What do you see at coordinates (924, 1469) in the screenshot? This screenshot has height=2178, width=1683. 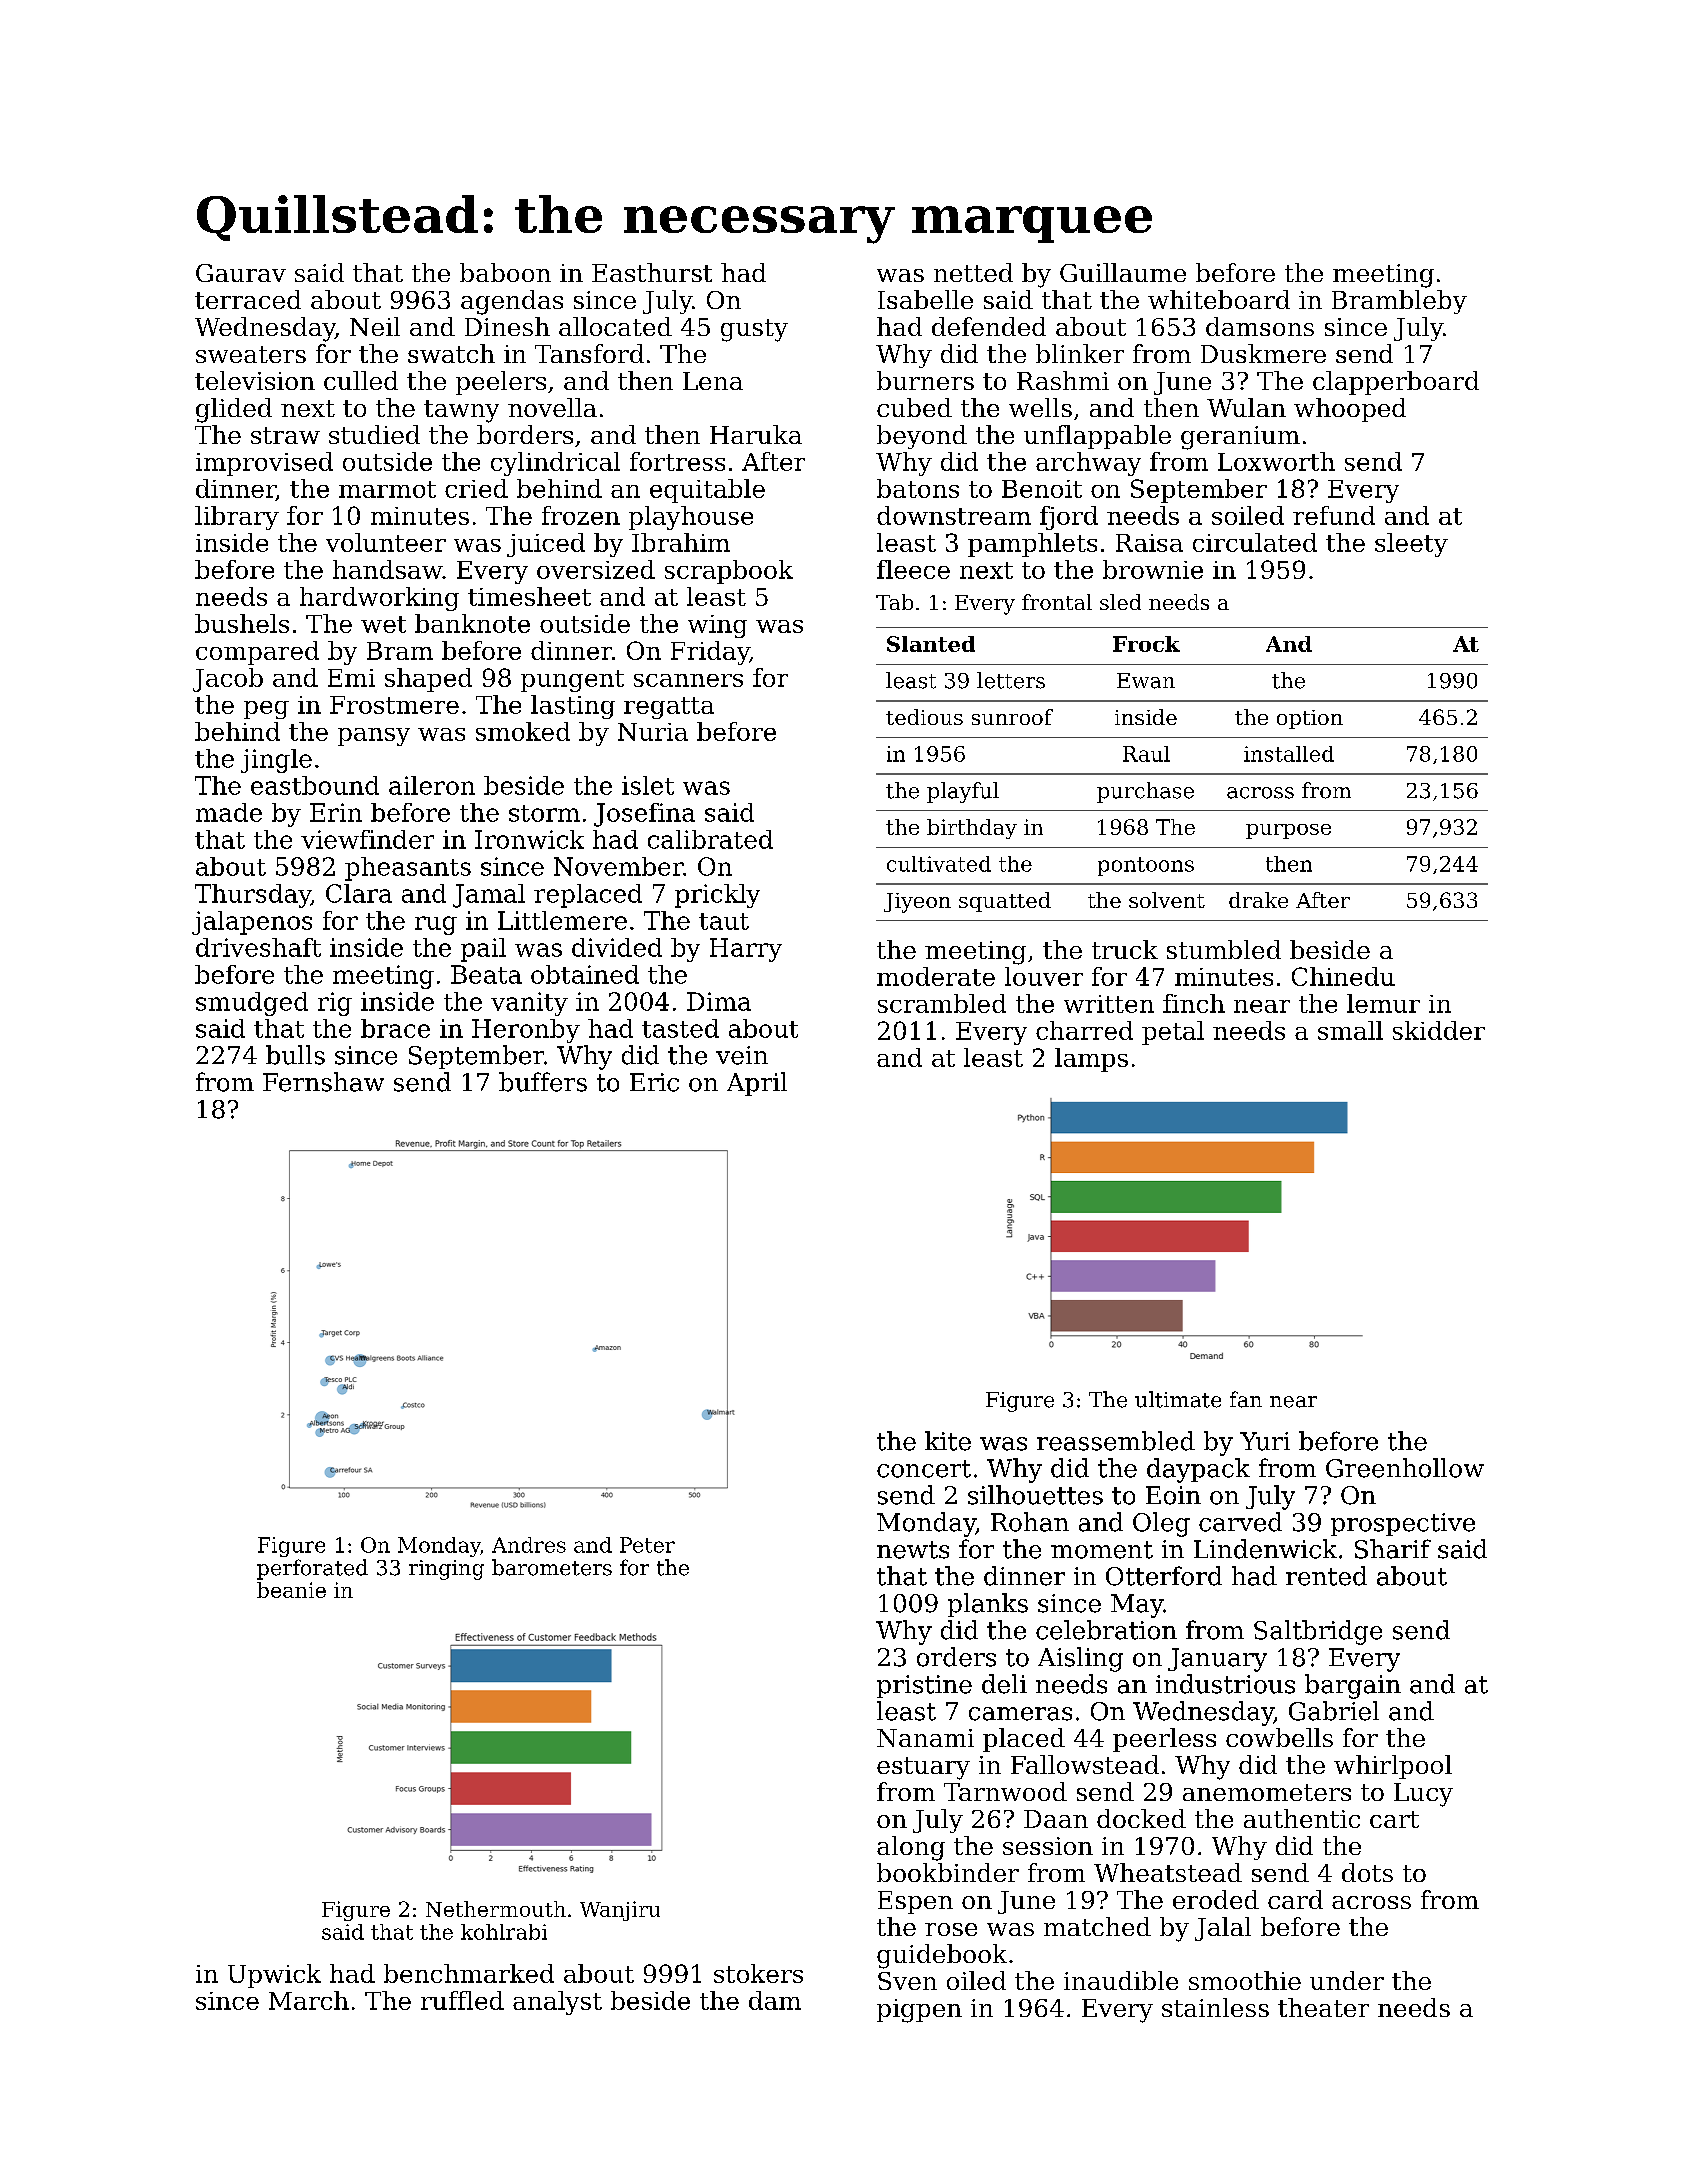 I see `concert` at bounding box center [924, 1469].
